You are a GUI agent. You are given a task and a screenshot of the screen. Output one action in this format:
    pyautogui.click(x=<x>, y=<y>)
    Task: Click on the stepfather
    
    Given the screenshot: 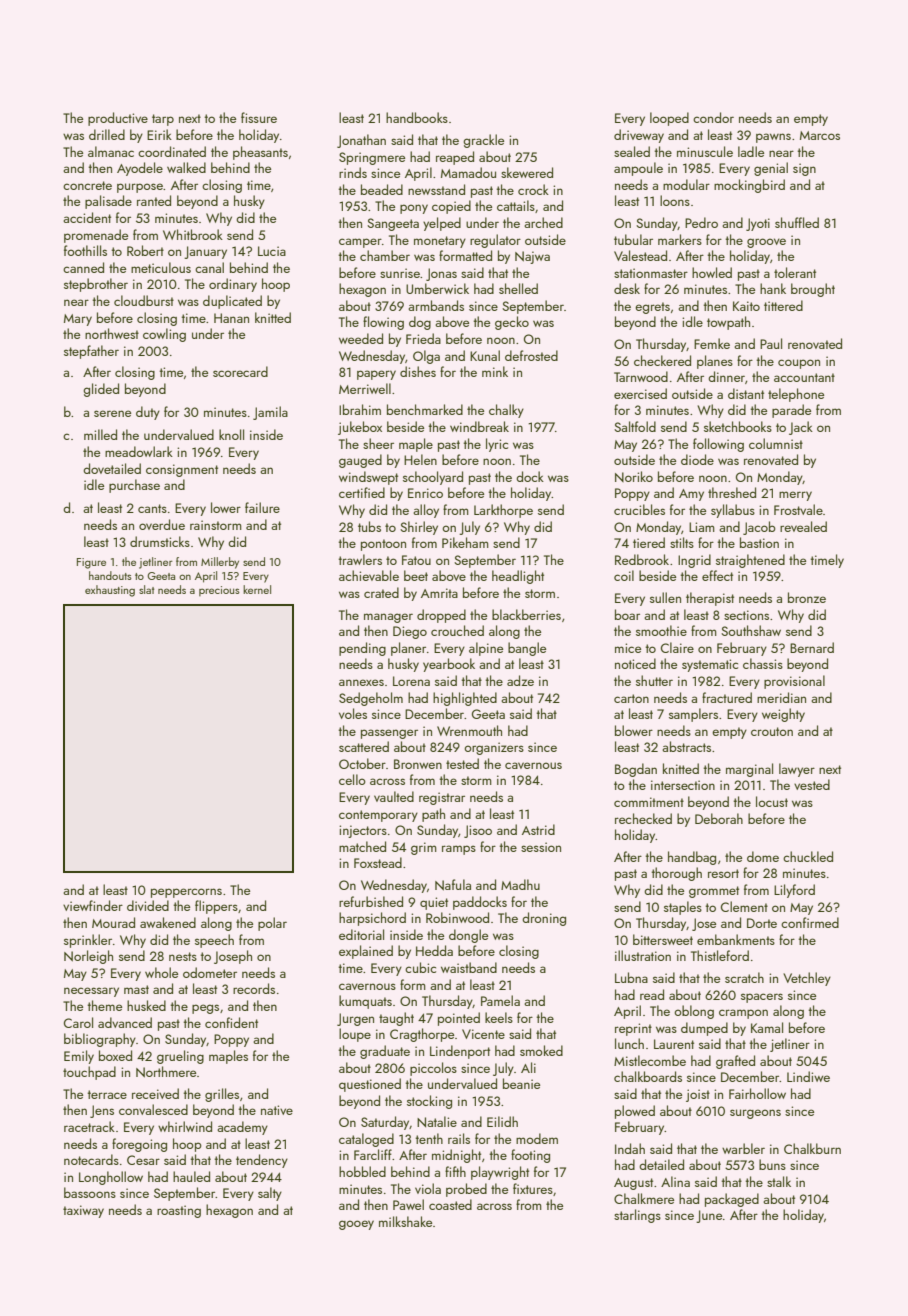 What is the action you would take?
    pyautogui.click(x=91, y=352)
